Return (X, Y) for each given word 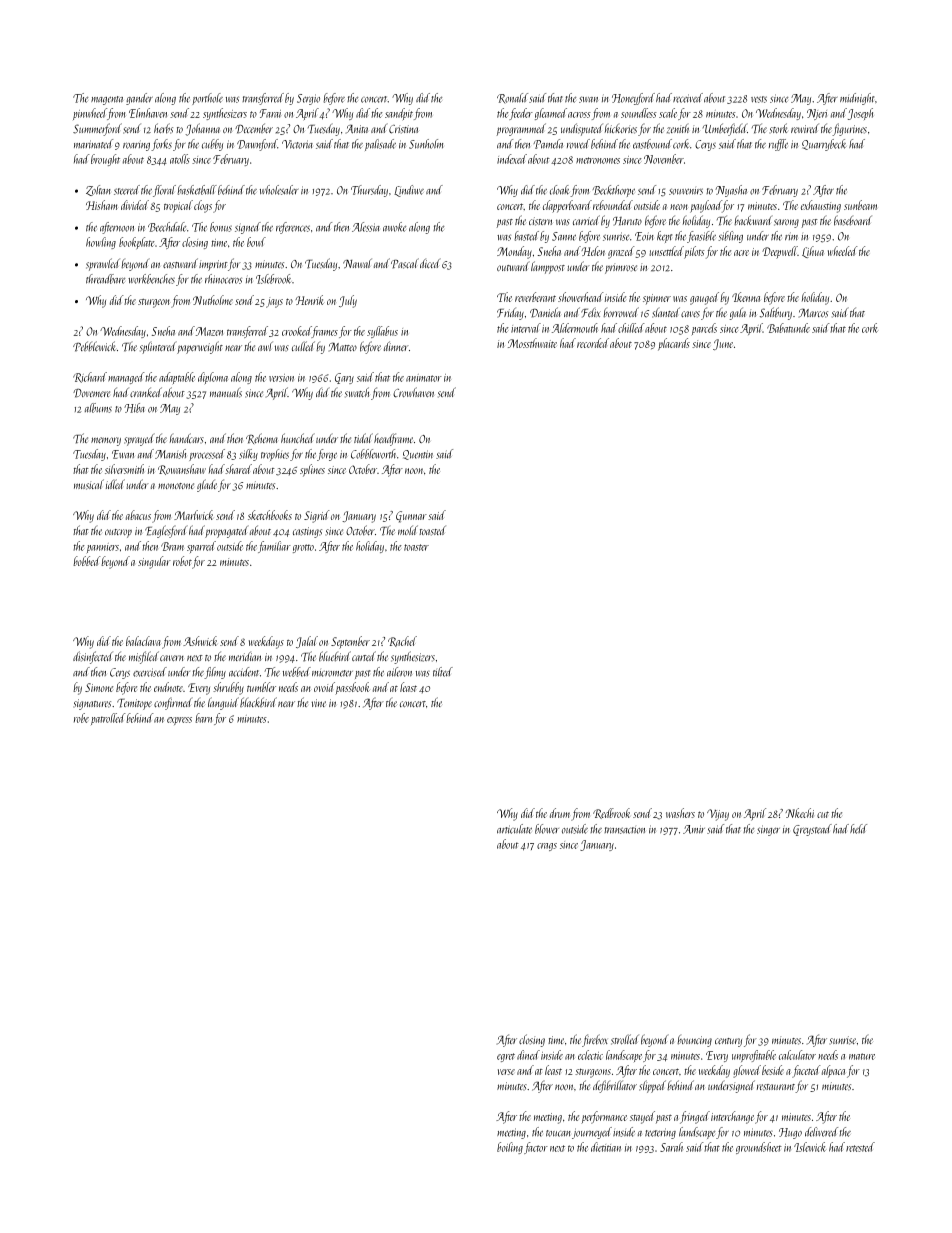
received (688, 98)
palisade (380, 145)
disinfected (93, 657)
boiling (510, 1148)
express (179, 721)
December (254, 128)
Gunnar (411, 517)
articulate (514, 829)
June (723, 344)
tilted (443, 672)
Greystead (812, 830)
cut (823, 814)
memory (106, 441)
